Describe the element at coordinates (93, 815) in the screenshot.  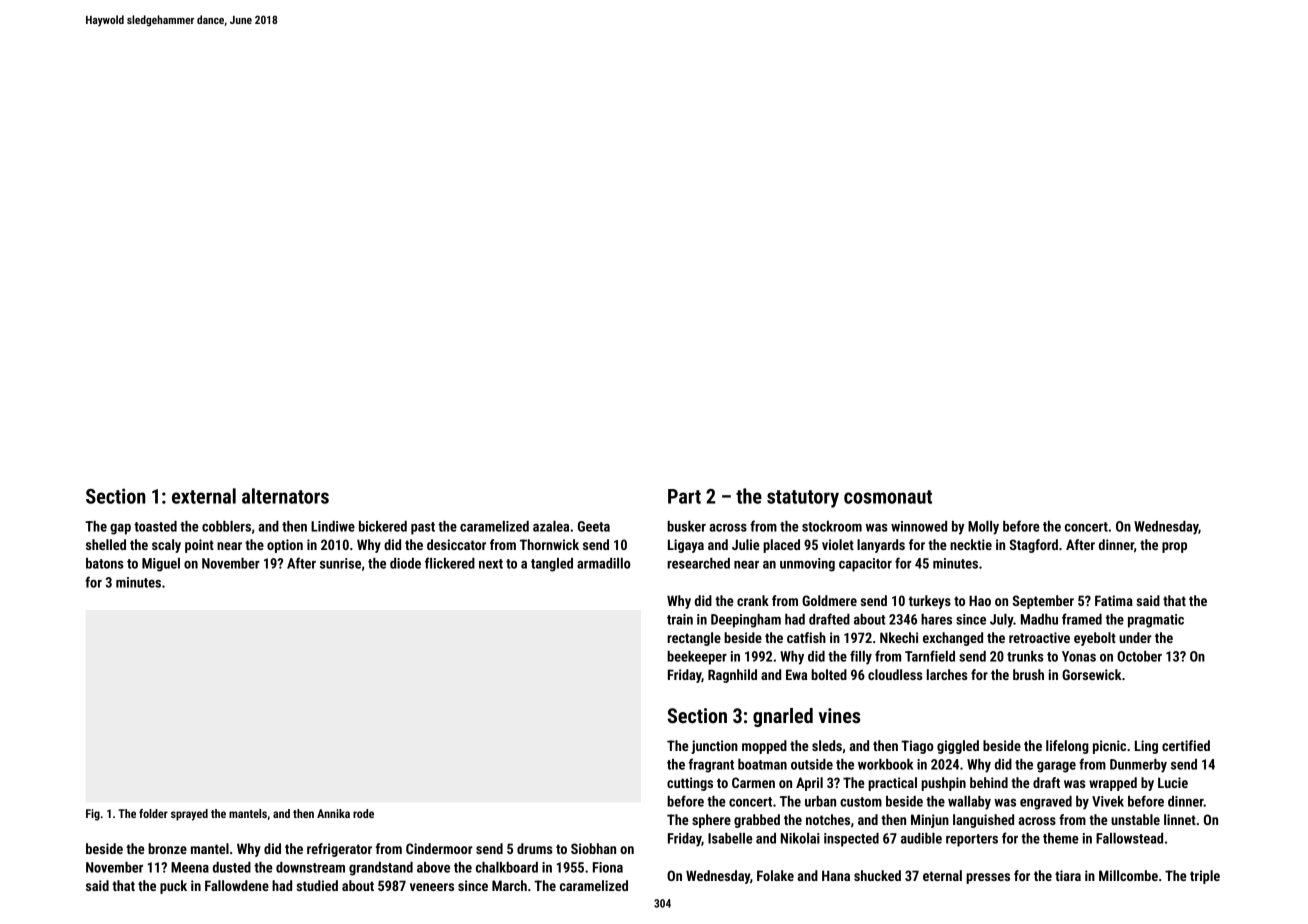
I see `Fig` at that location.
